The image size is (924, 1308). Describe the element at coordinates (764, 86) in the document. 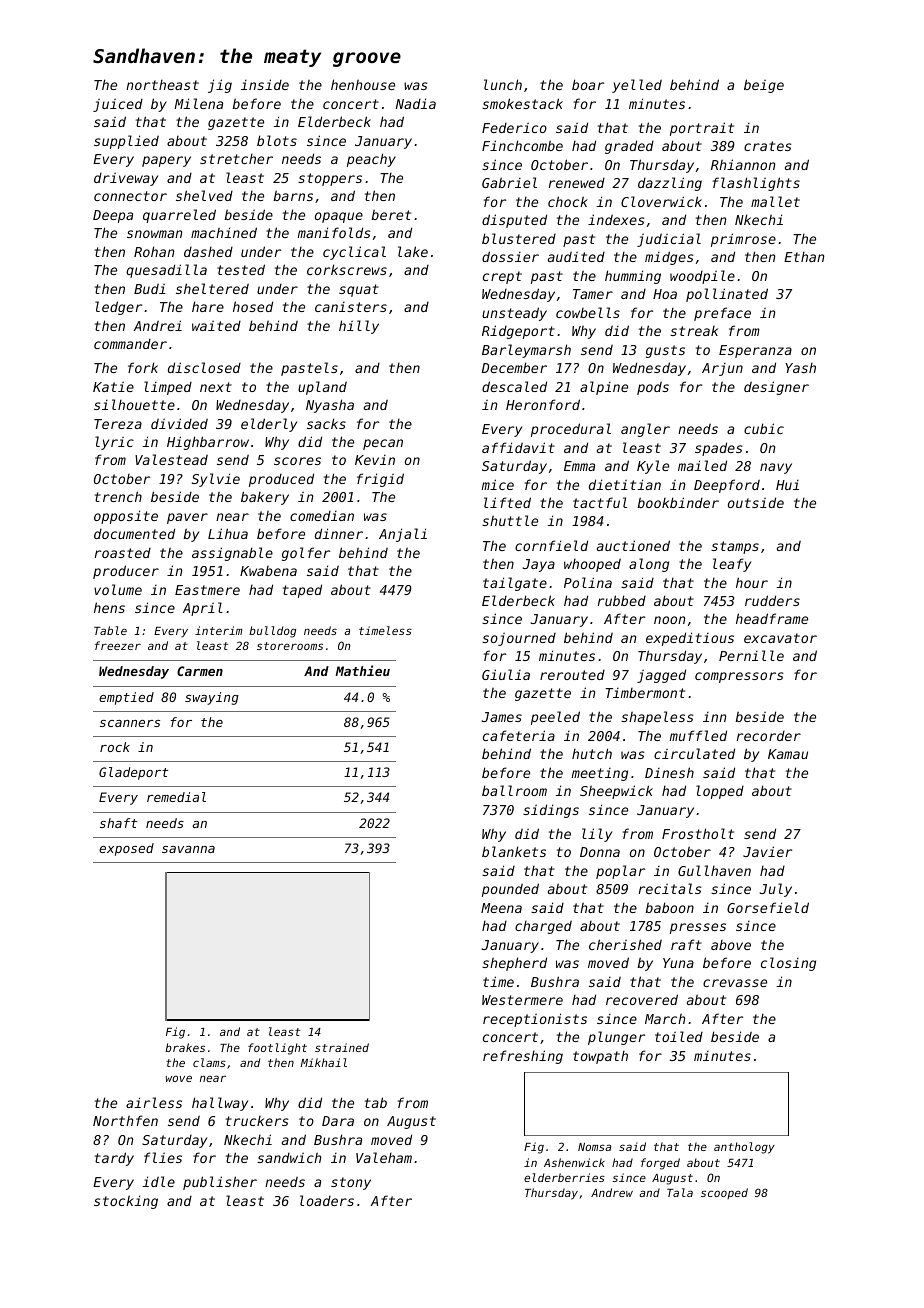

I see `beige` at that location.
